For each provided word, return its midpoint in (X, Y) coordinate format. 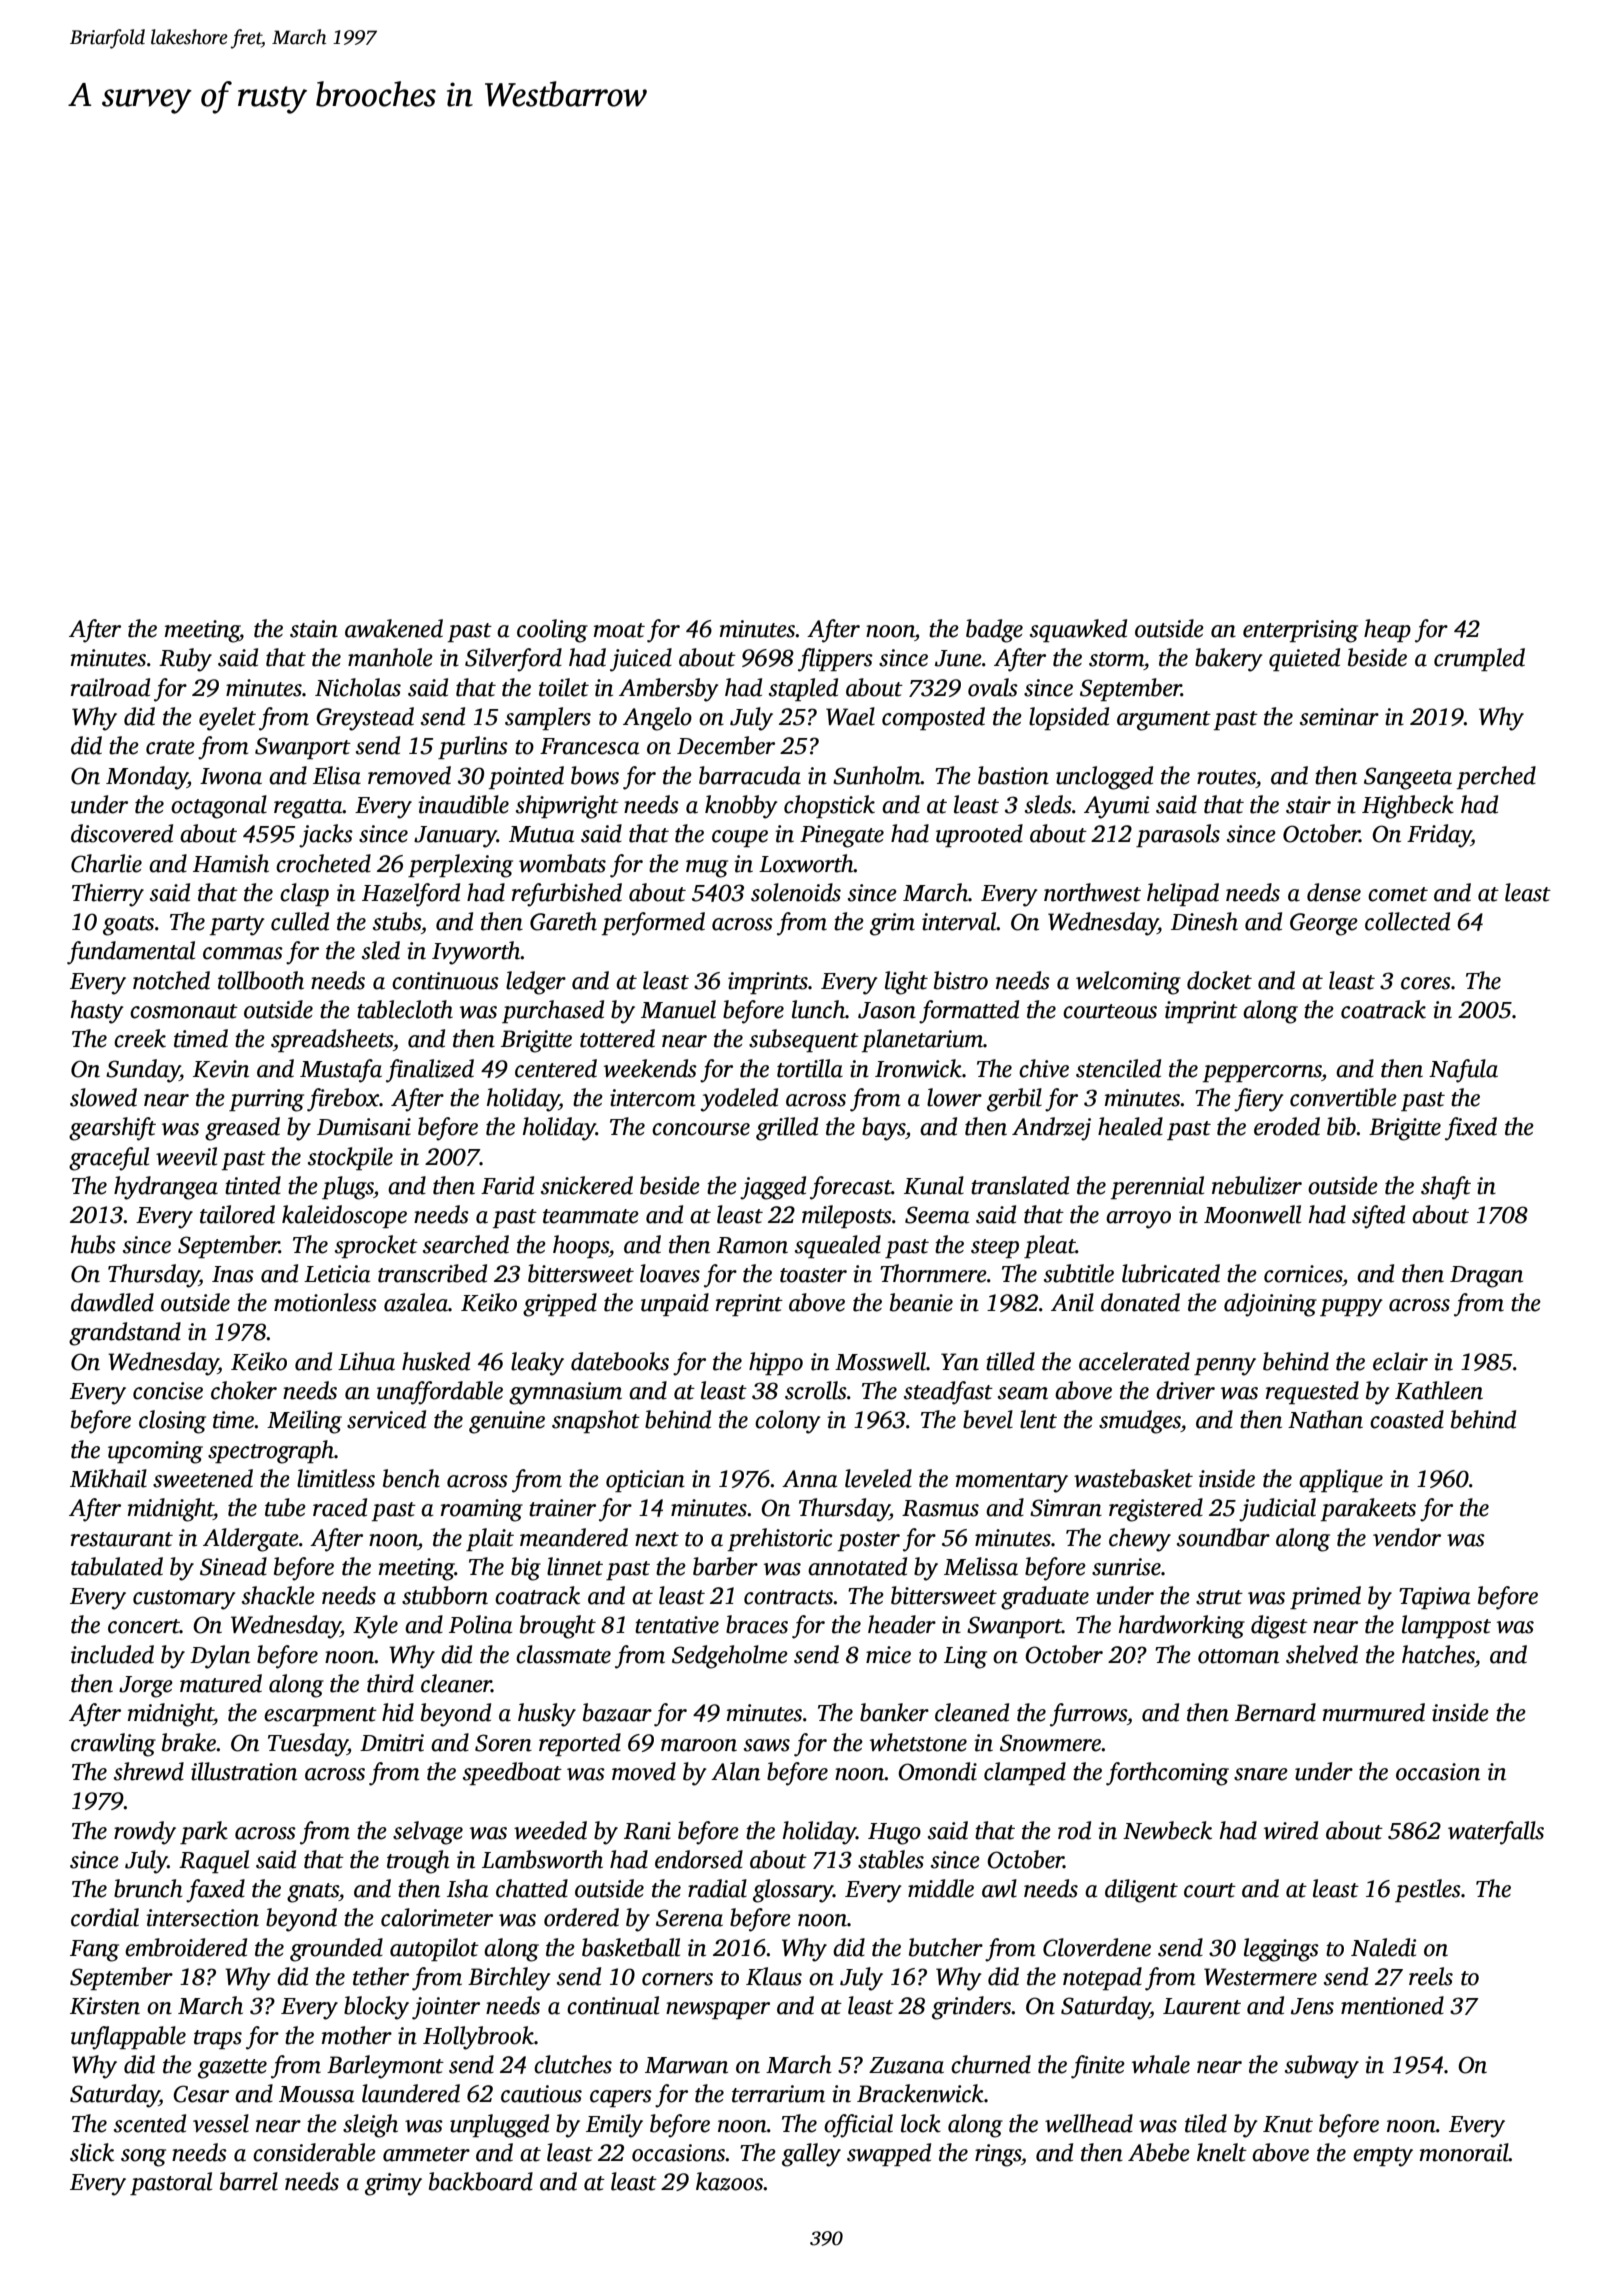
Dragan (1486, 1277)
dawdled (112, 1302)
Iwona (231, 776)
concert (144, 1626)
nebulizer (1257, 1185)
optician (645, 1481)
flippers (835, 660)
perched (1496, 777)
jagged (773, 1188)
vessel (221, 2123)
